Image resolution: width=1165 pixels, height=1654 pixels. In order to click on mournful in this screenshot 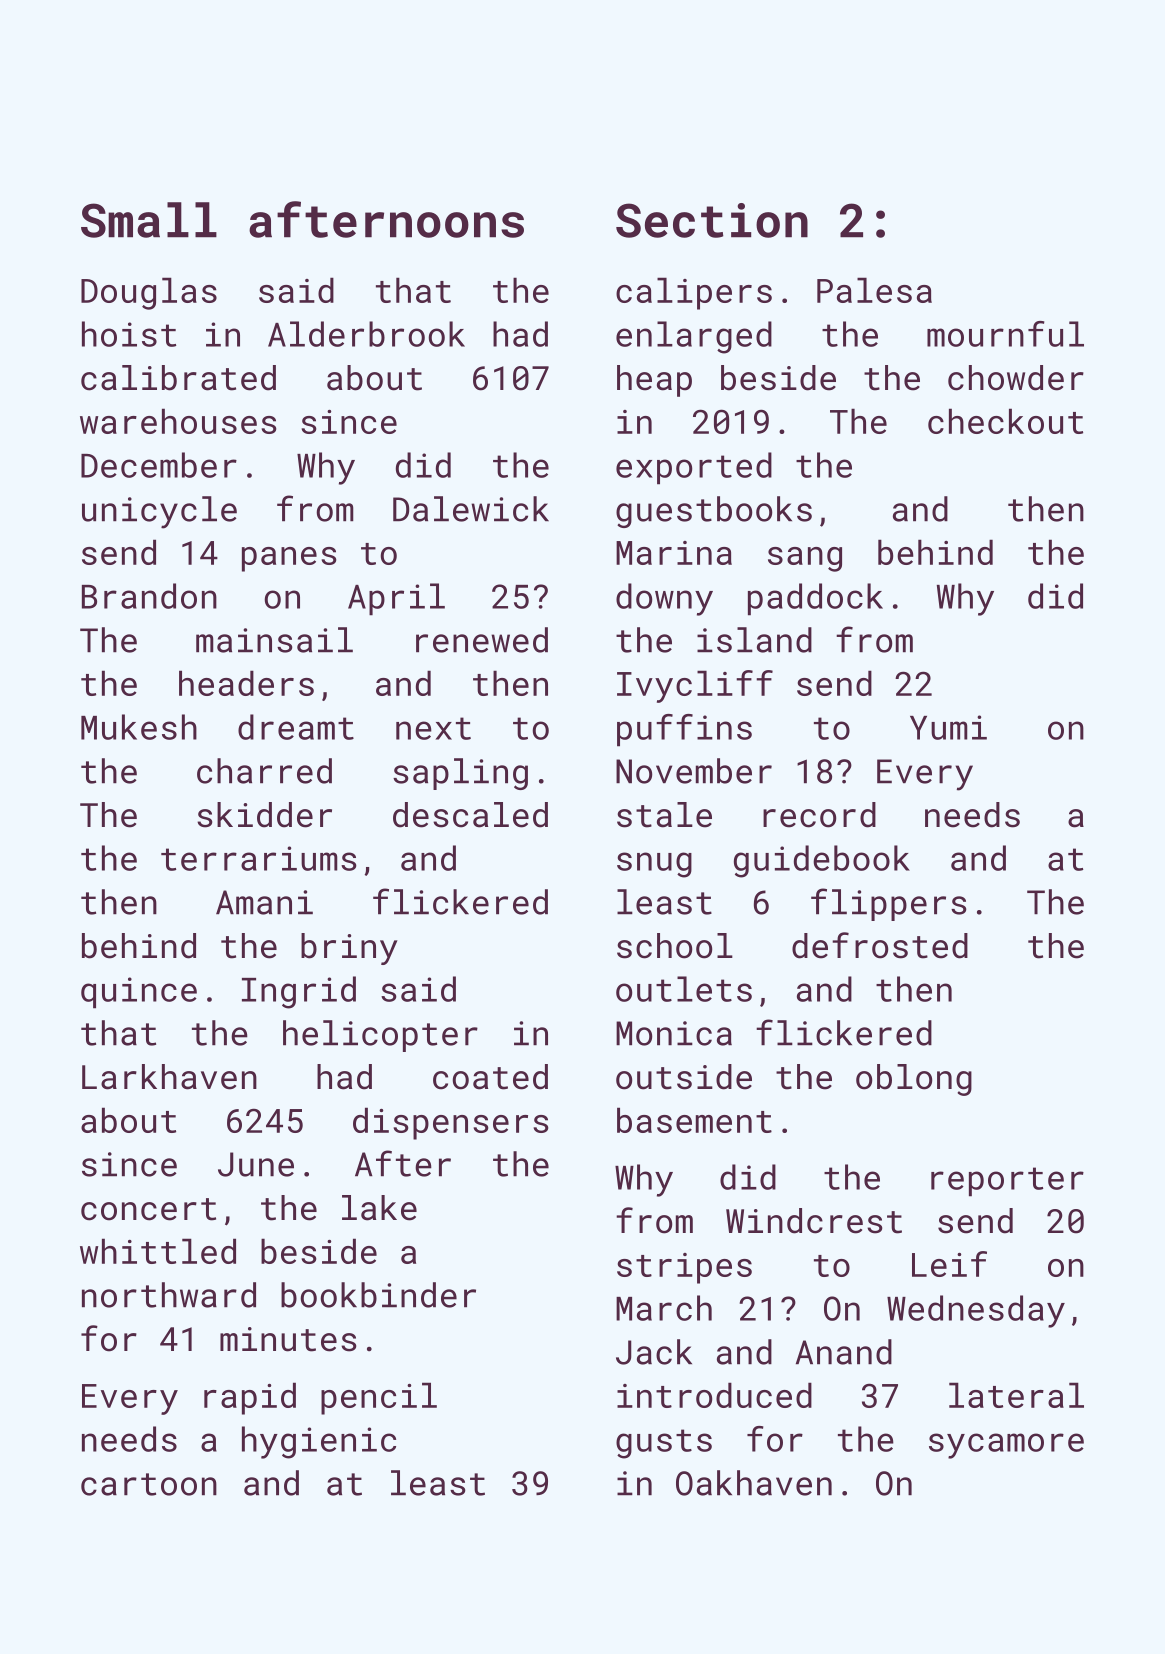, I will do `click(1005, 334)`.
